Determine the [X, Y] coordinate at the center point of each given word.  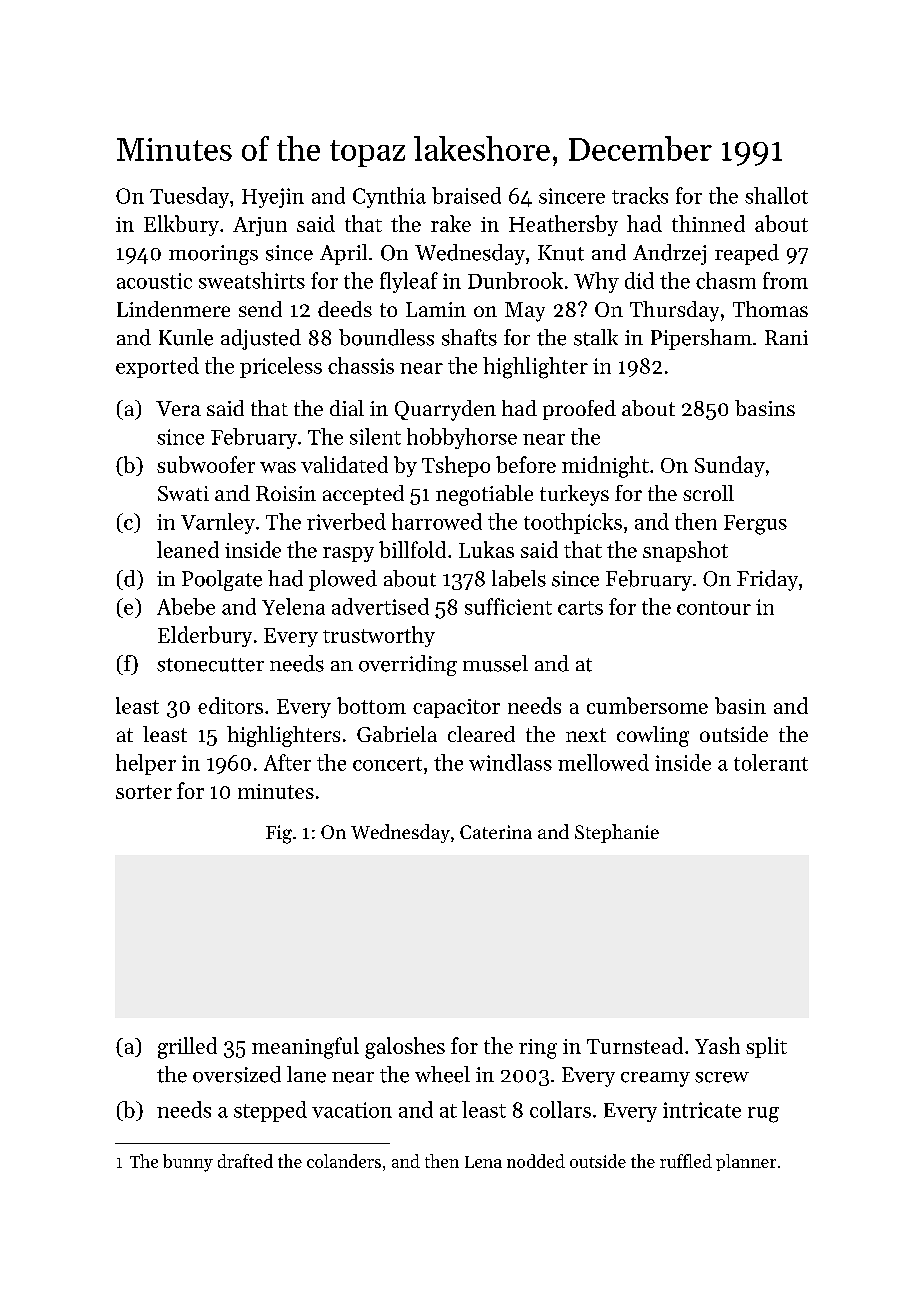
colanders [344, 1161]
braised [466, 195]
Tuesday [189, 197]
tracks [640, 195]
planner [746, 1162]
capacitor [456, 708]
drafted [245, 1161]
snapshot [685, 551]
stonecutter [210, 665]
